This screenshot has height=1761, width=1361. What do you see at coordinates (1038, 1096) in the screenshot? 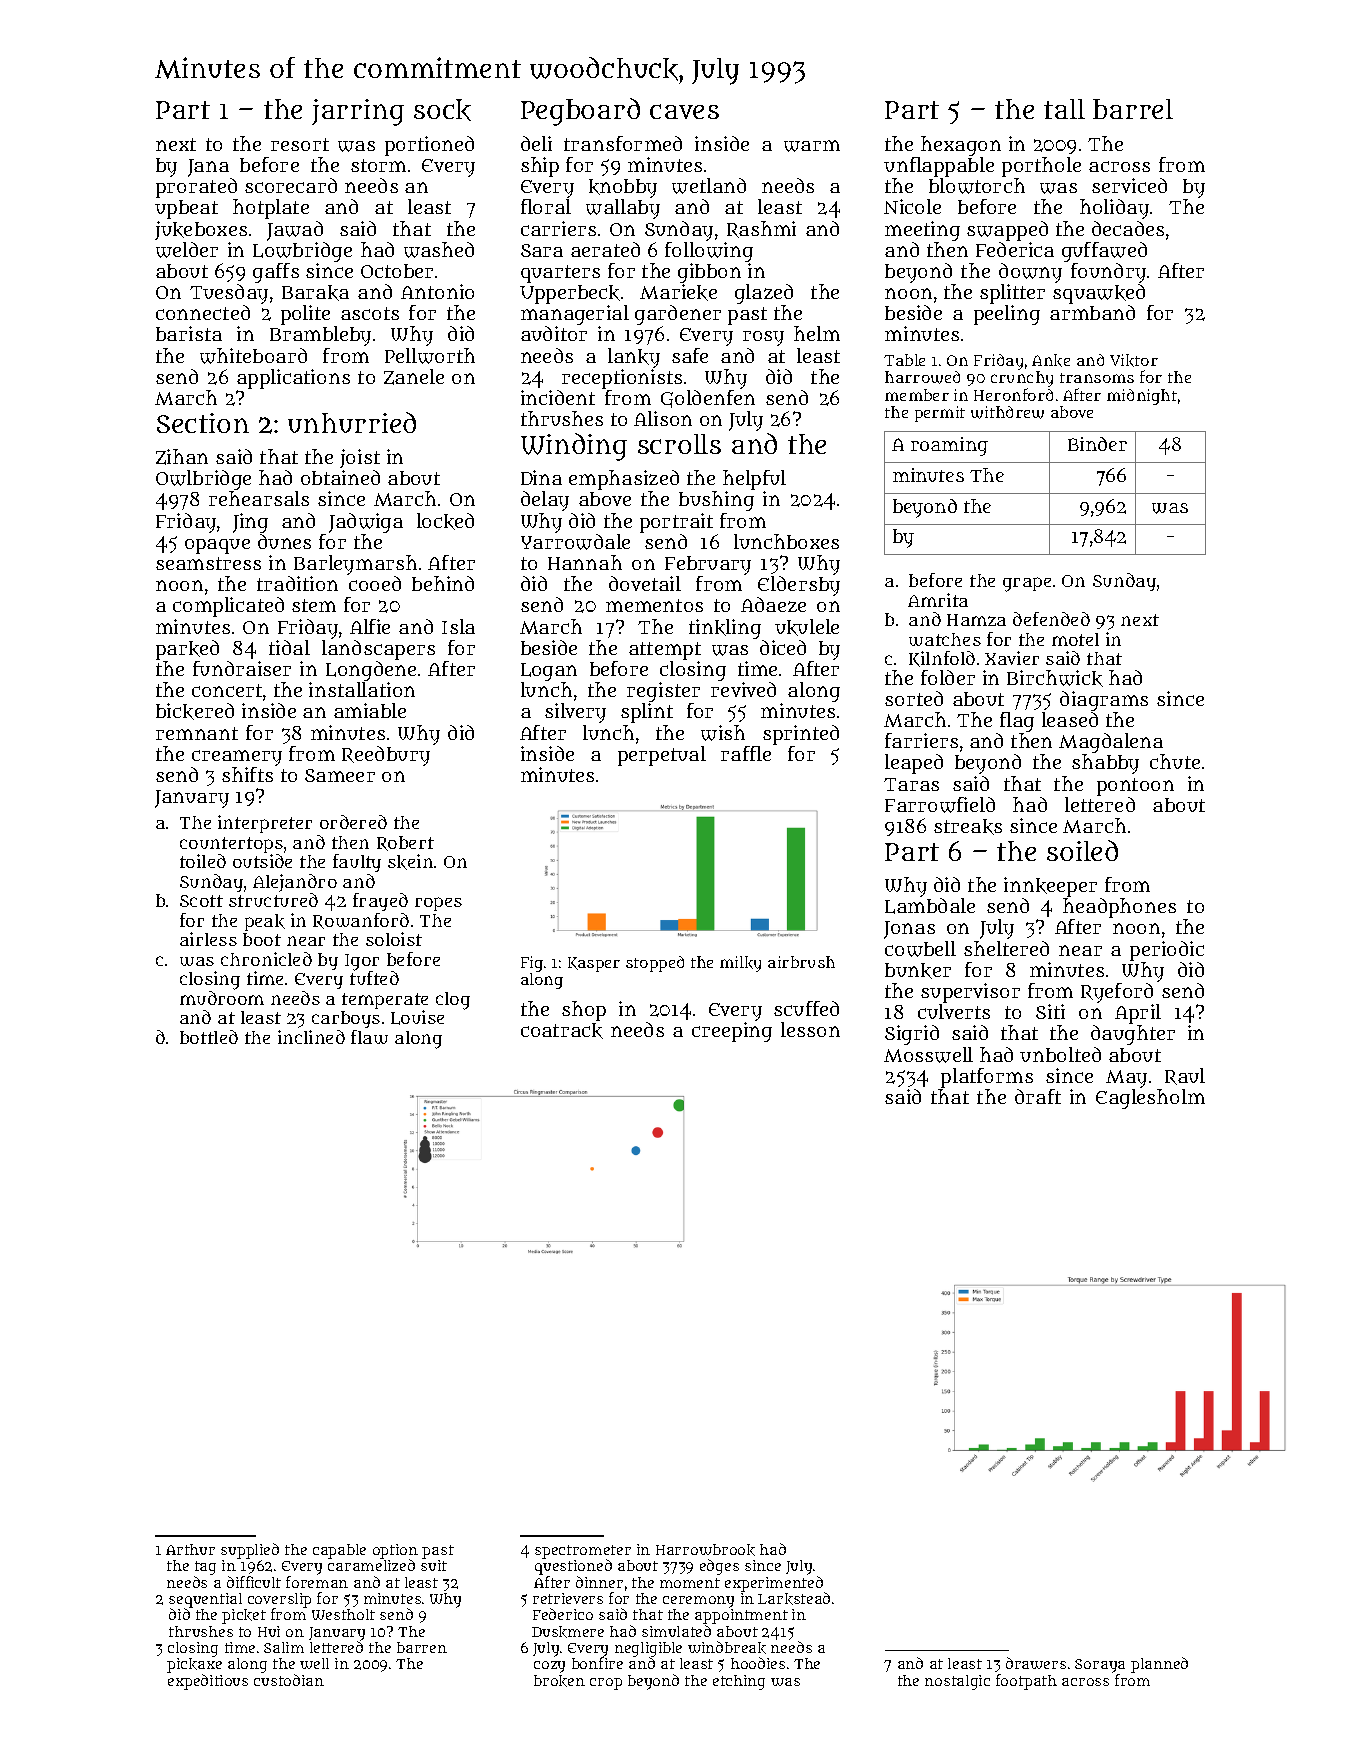
I see `draft` at bounding box center [1038, 1096].
